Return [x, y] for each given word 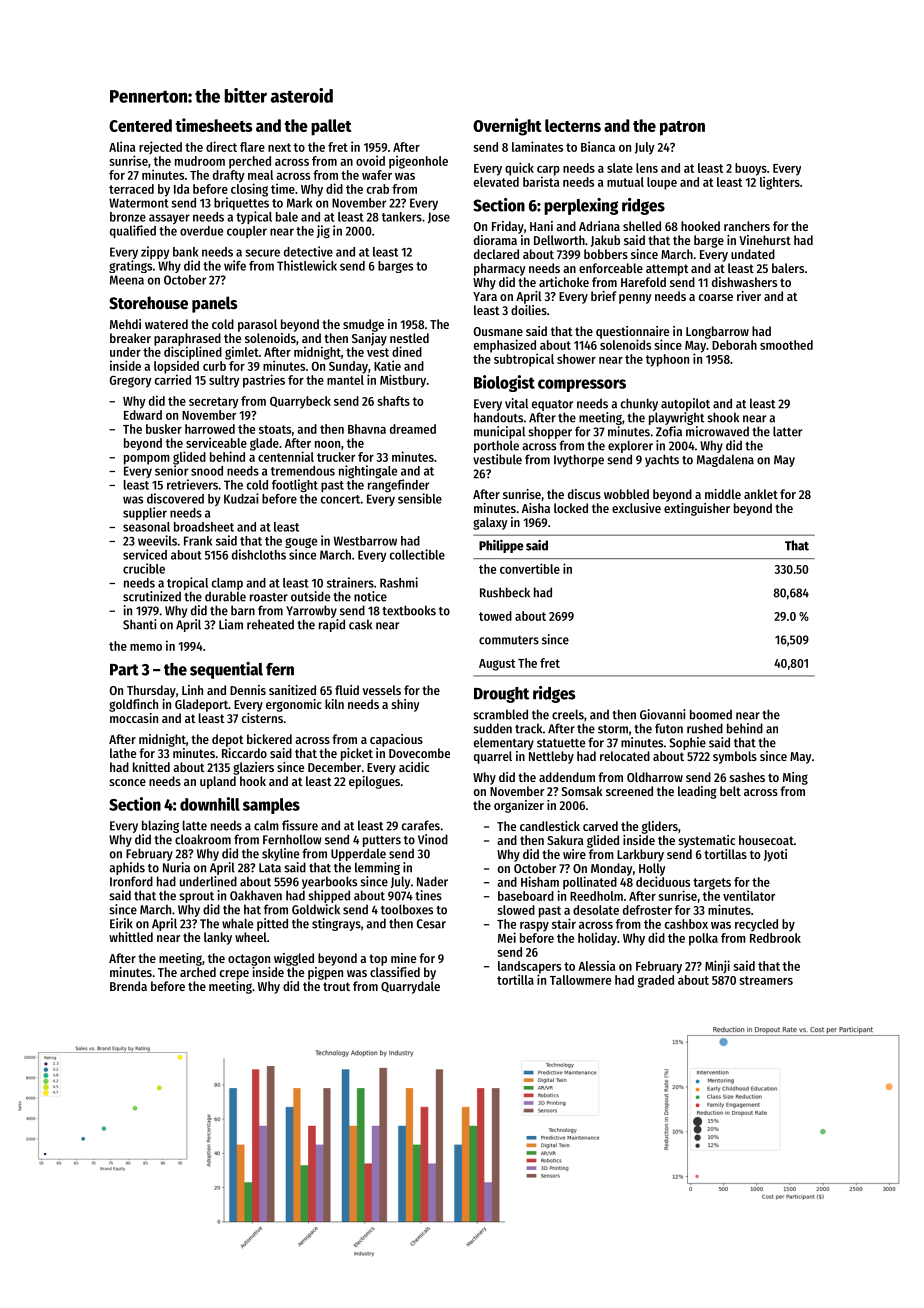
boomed [711, 714]
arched [198, 972]
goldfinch [133, 705]
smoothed [786, 345]
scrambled [500, 714]
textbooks [409, 610]
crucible [144, 568]
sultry [224, 381]
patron [682, 128]
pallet [331, 127]
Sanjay [369, 339]
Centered [140, 125]
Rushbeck [505, 592]
